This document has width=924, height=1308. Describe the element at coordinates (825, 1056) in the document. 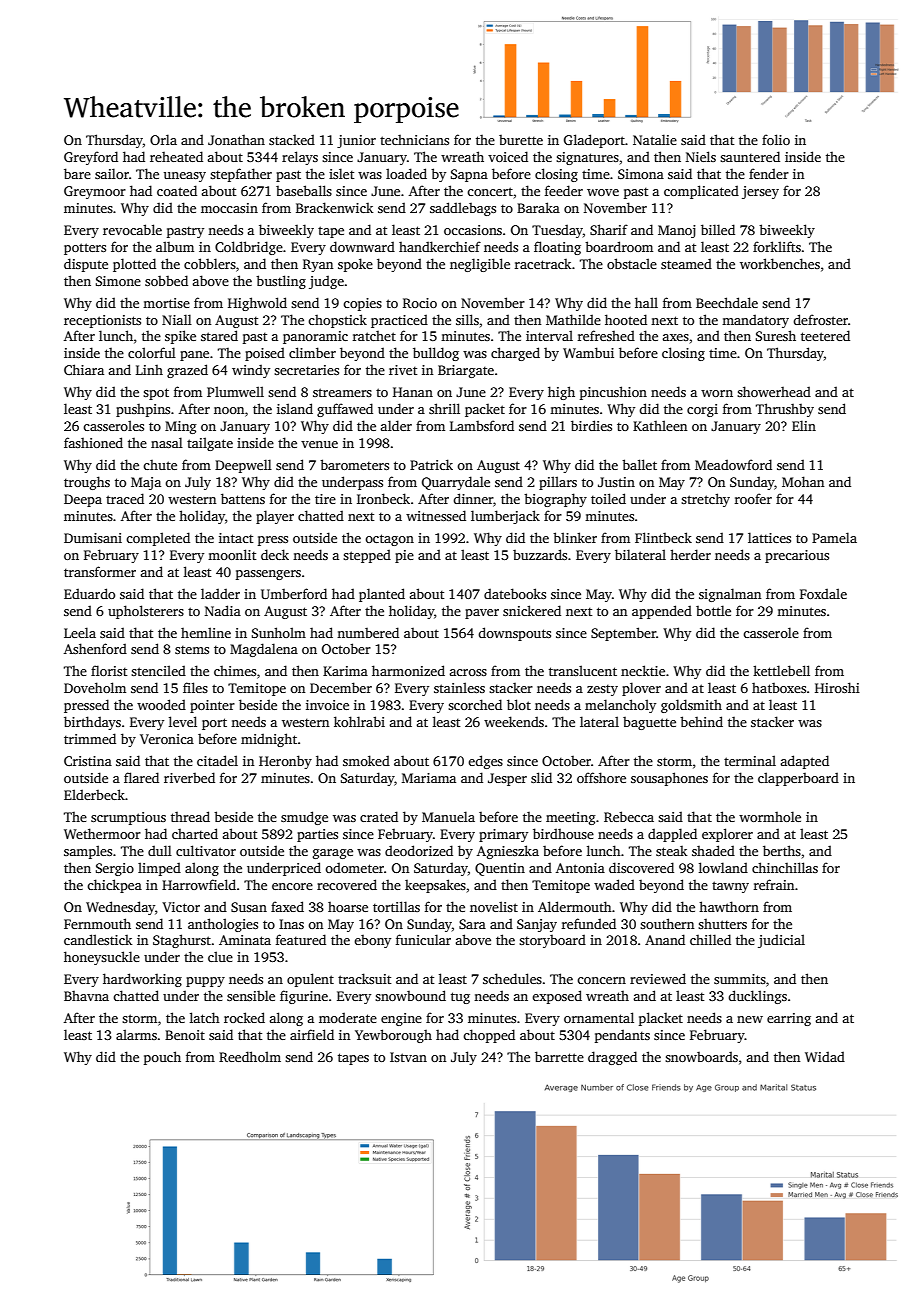

I see `Widad` at that location.
